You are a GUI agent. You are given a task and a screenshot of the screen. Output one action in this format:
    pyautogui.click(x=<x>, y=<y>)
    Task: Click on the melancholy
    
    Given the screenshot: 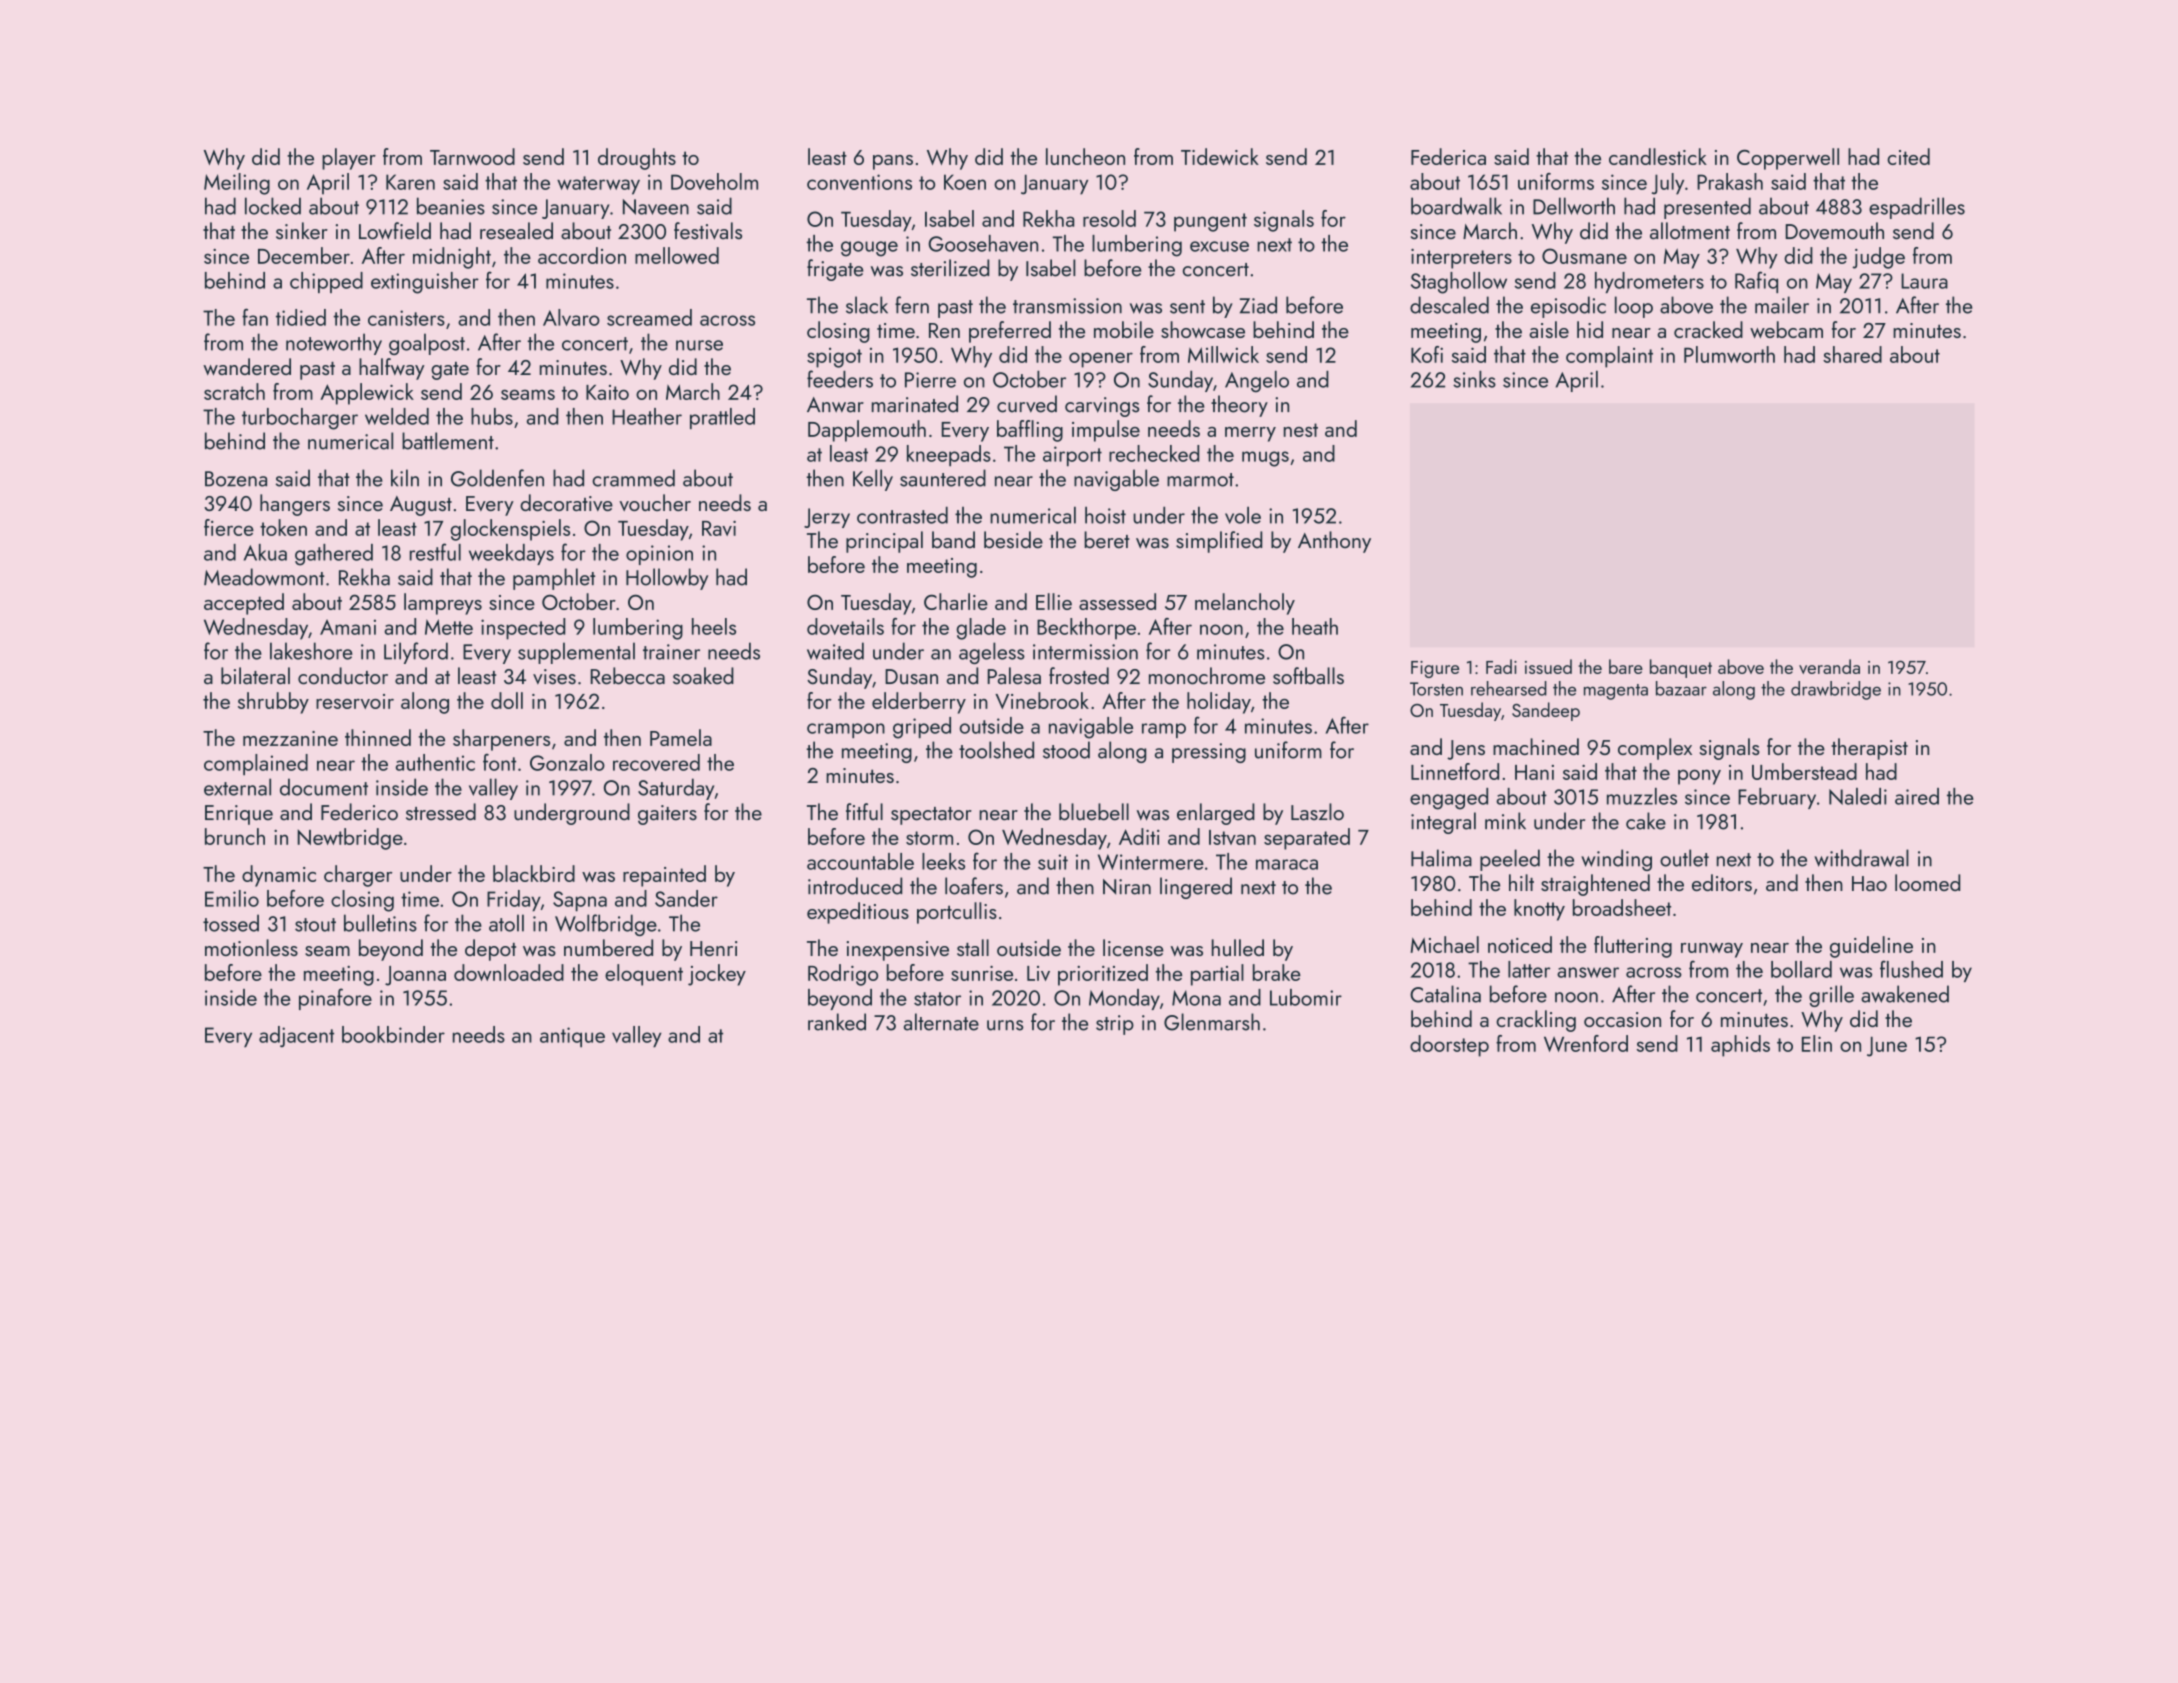 What is the action you would take?
    pyautogui.click(x=1245, y=604)
